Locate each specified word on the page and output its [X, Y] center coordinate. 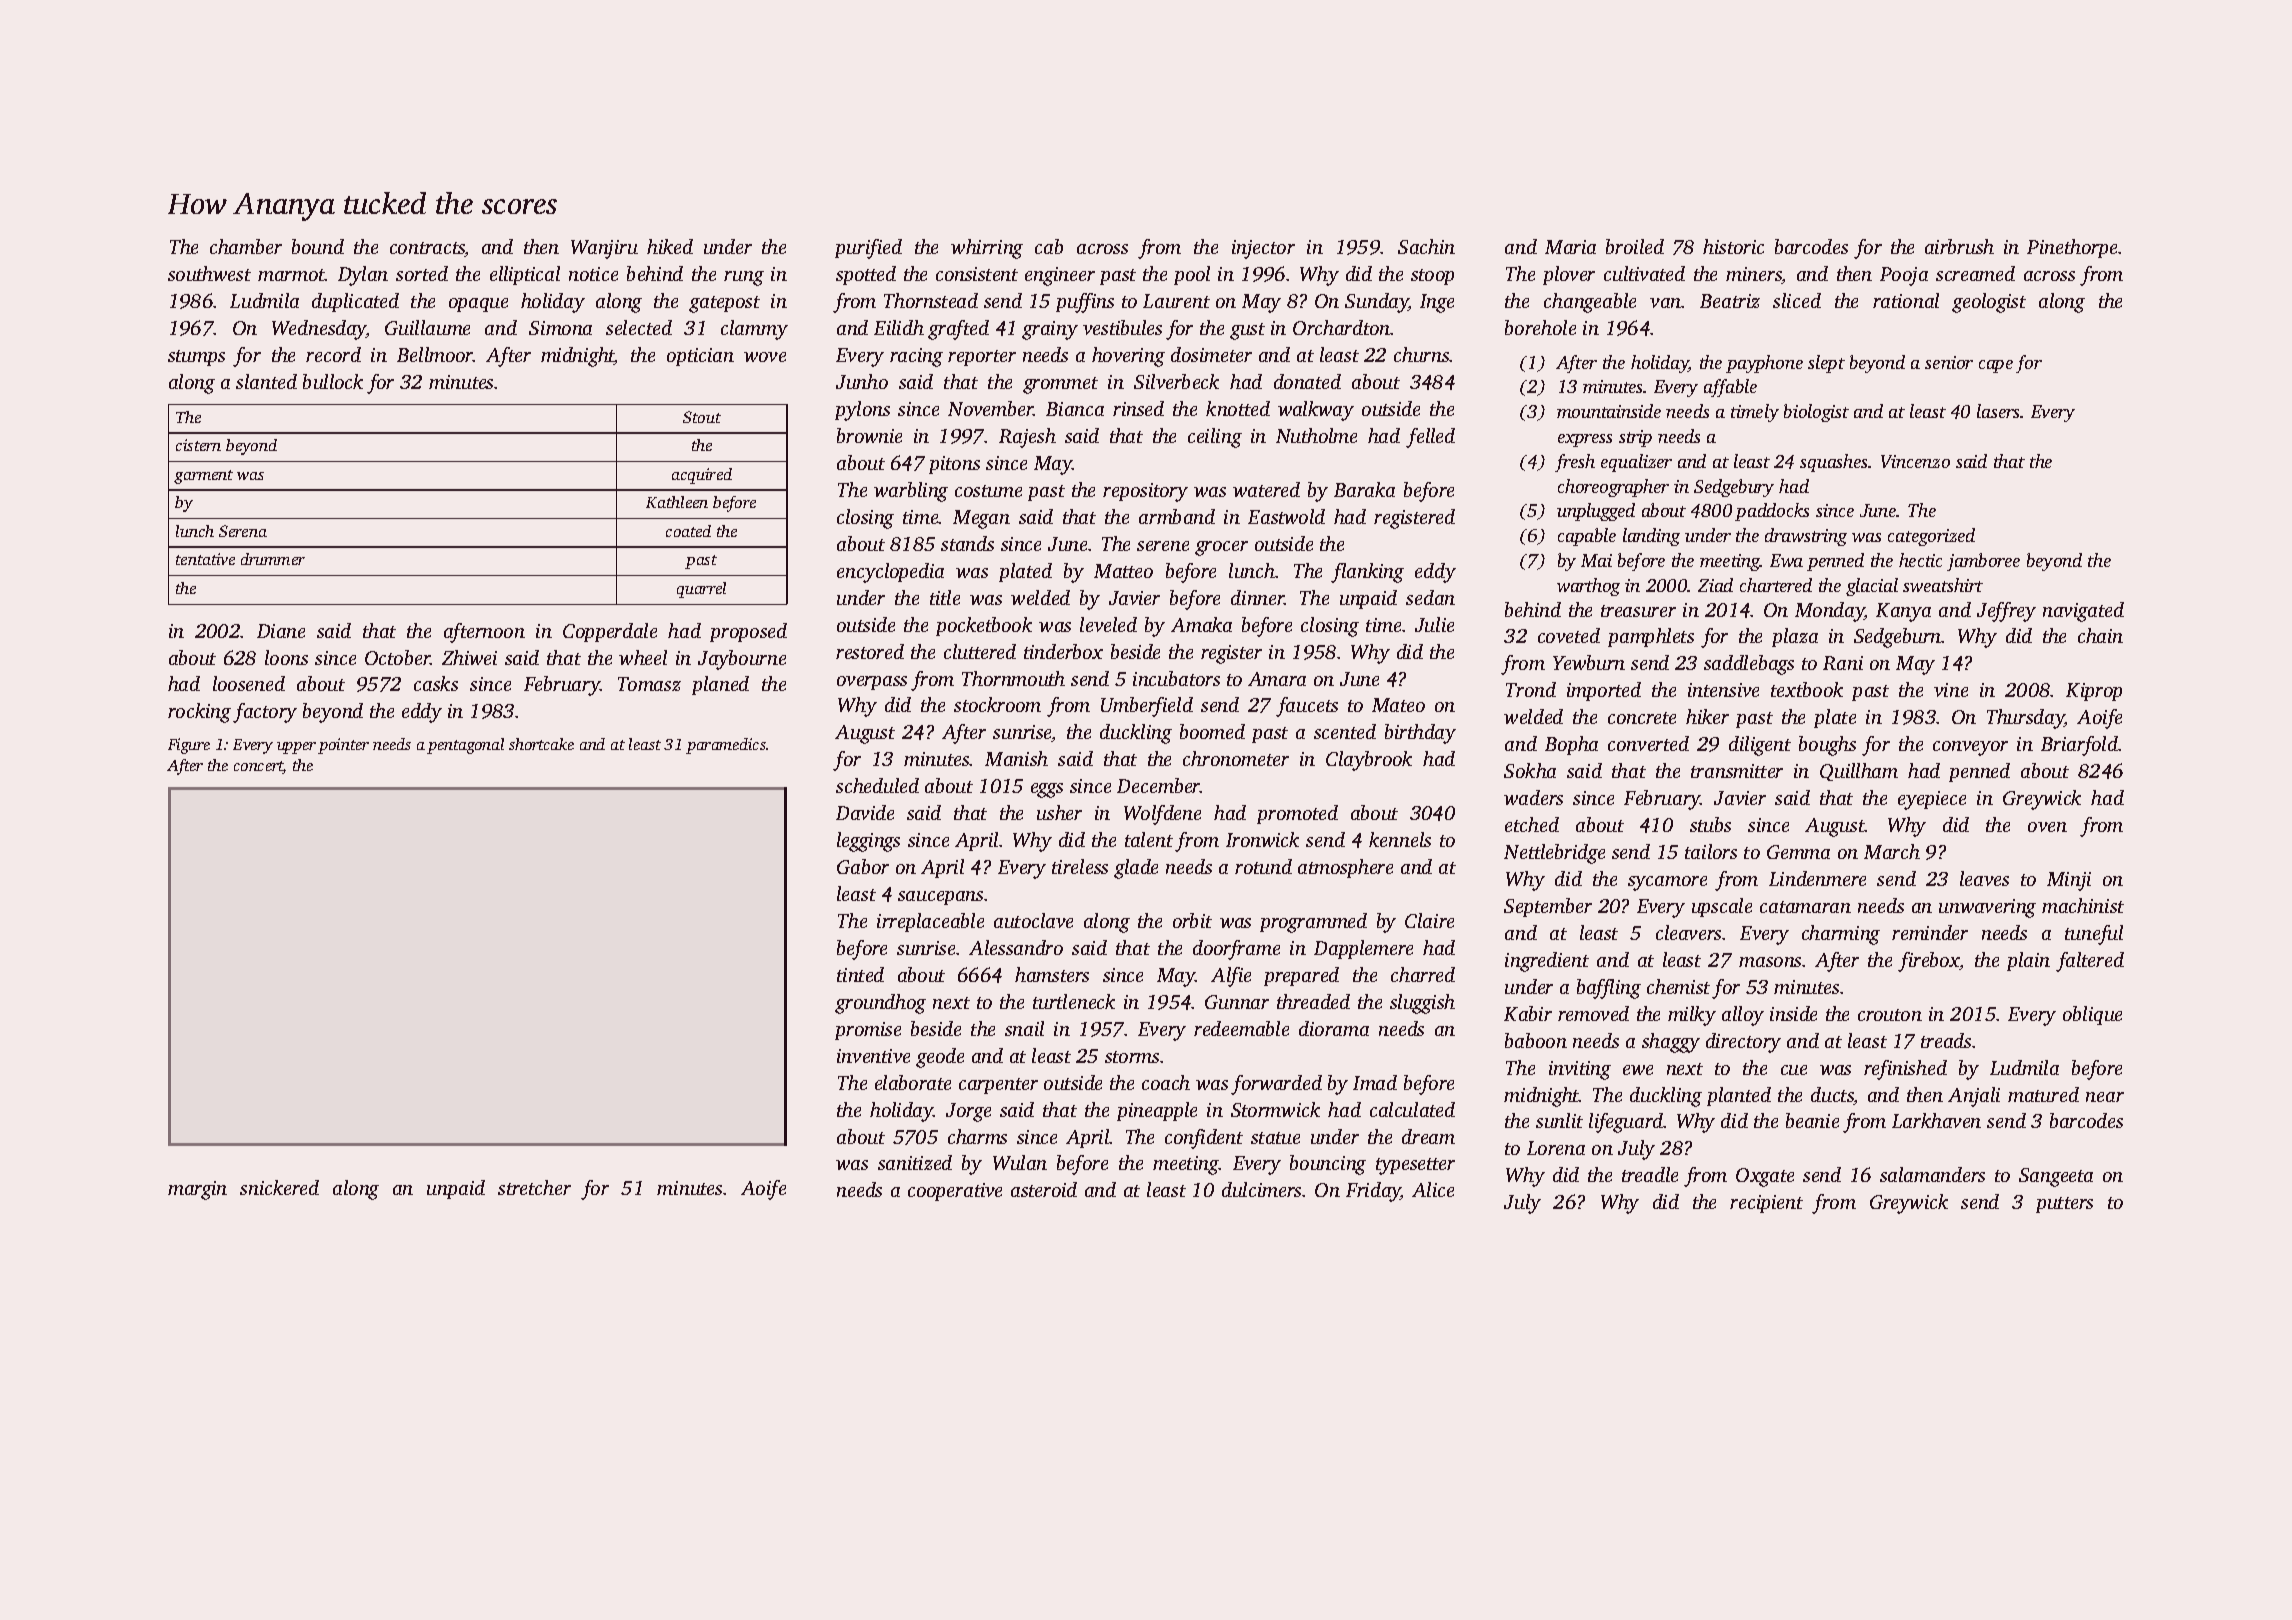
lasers [1998, 411]
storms [1132, 1057]
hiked [670, 246]
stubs [1710, 824]
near [2105, 1097]
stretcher [534, 1187]
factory [265, 713]
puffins [1085, 303]
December [1158, 785]
